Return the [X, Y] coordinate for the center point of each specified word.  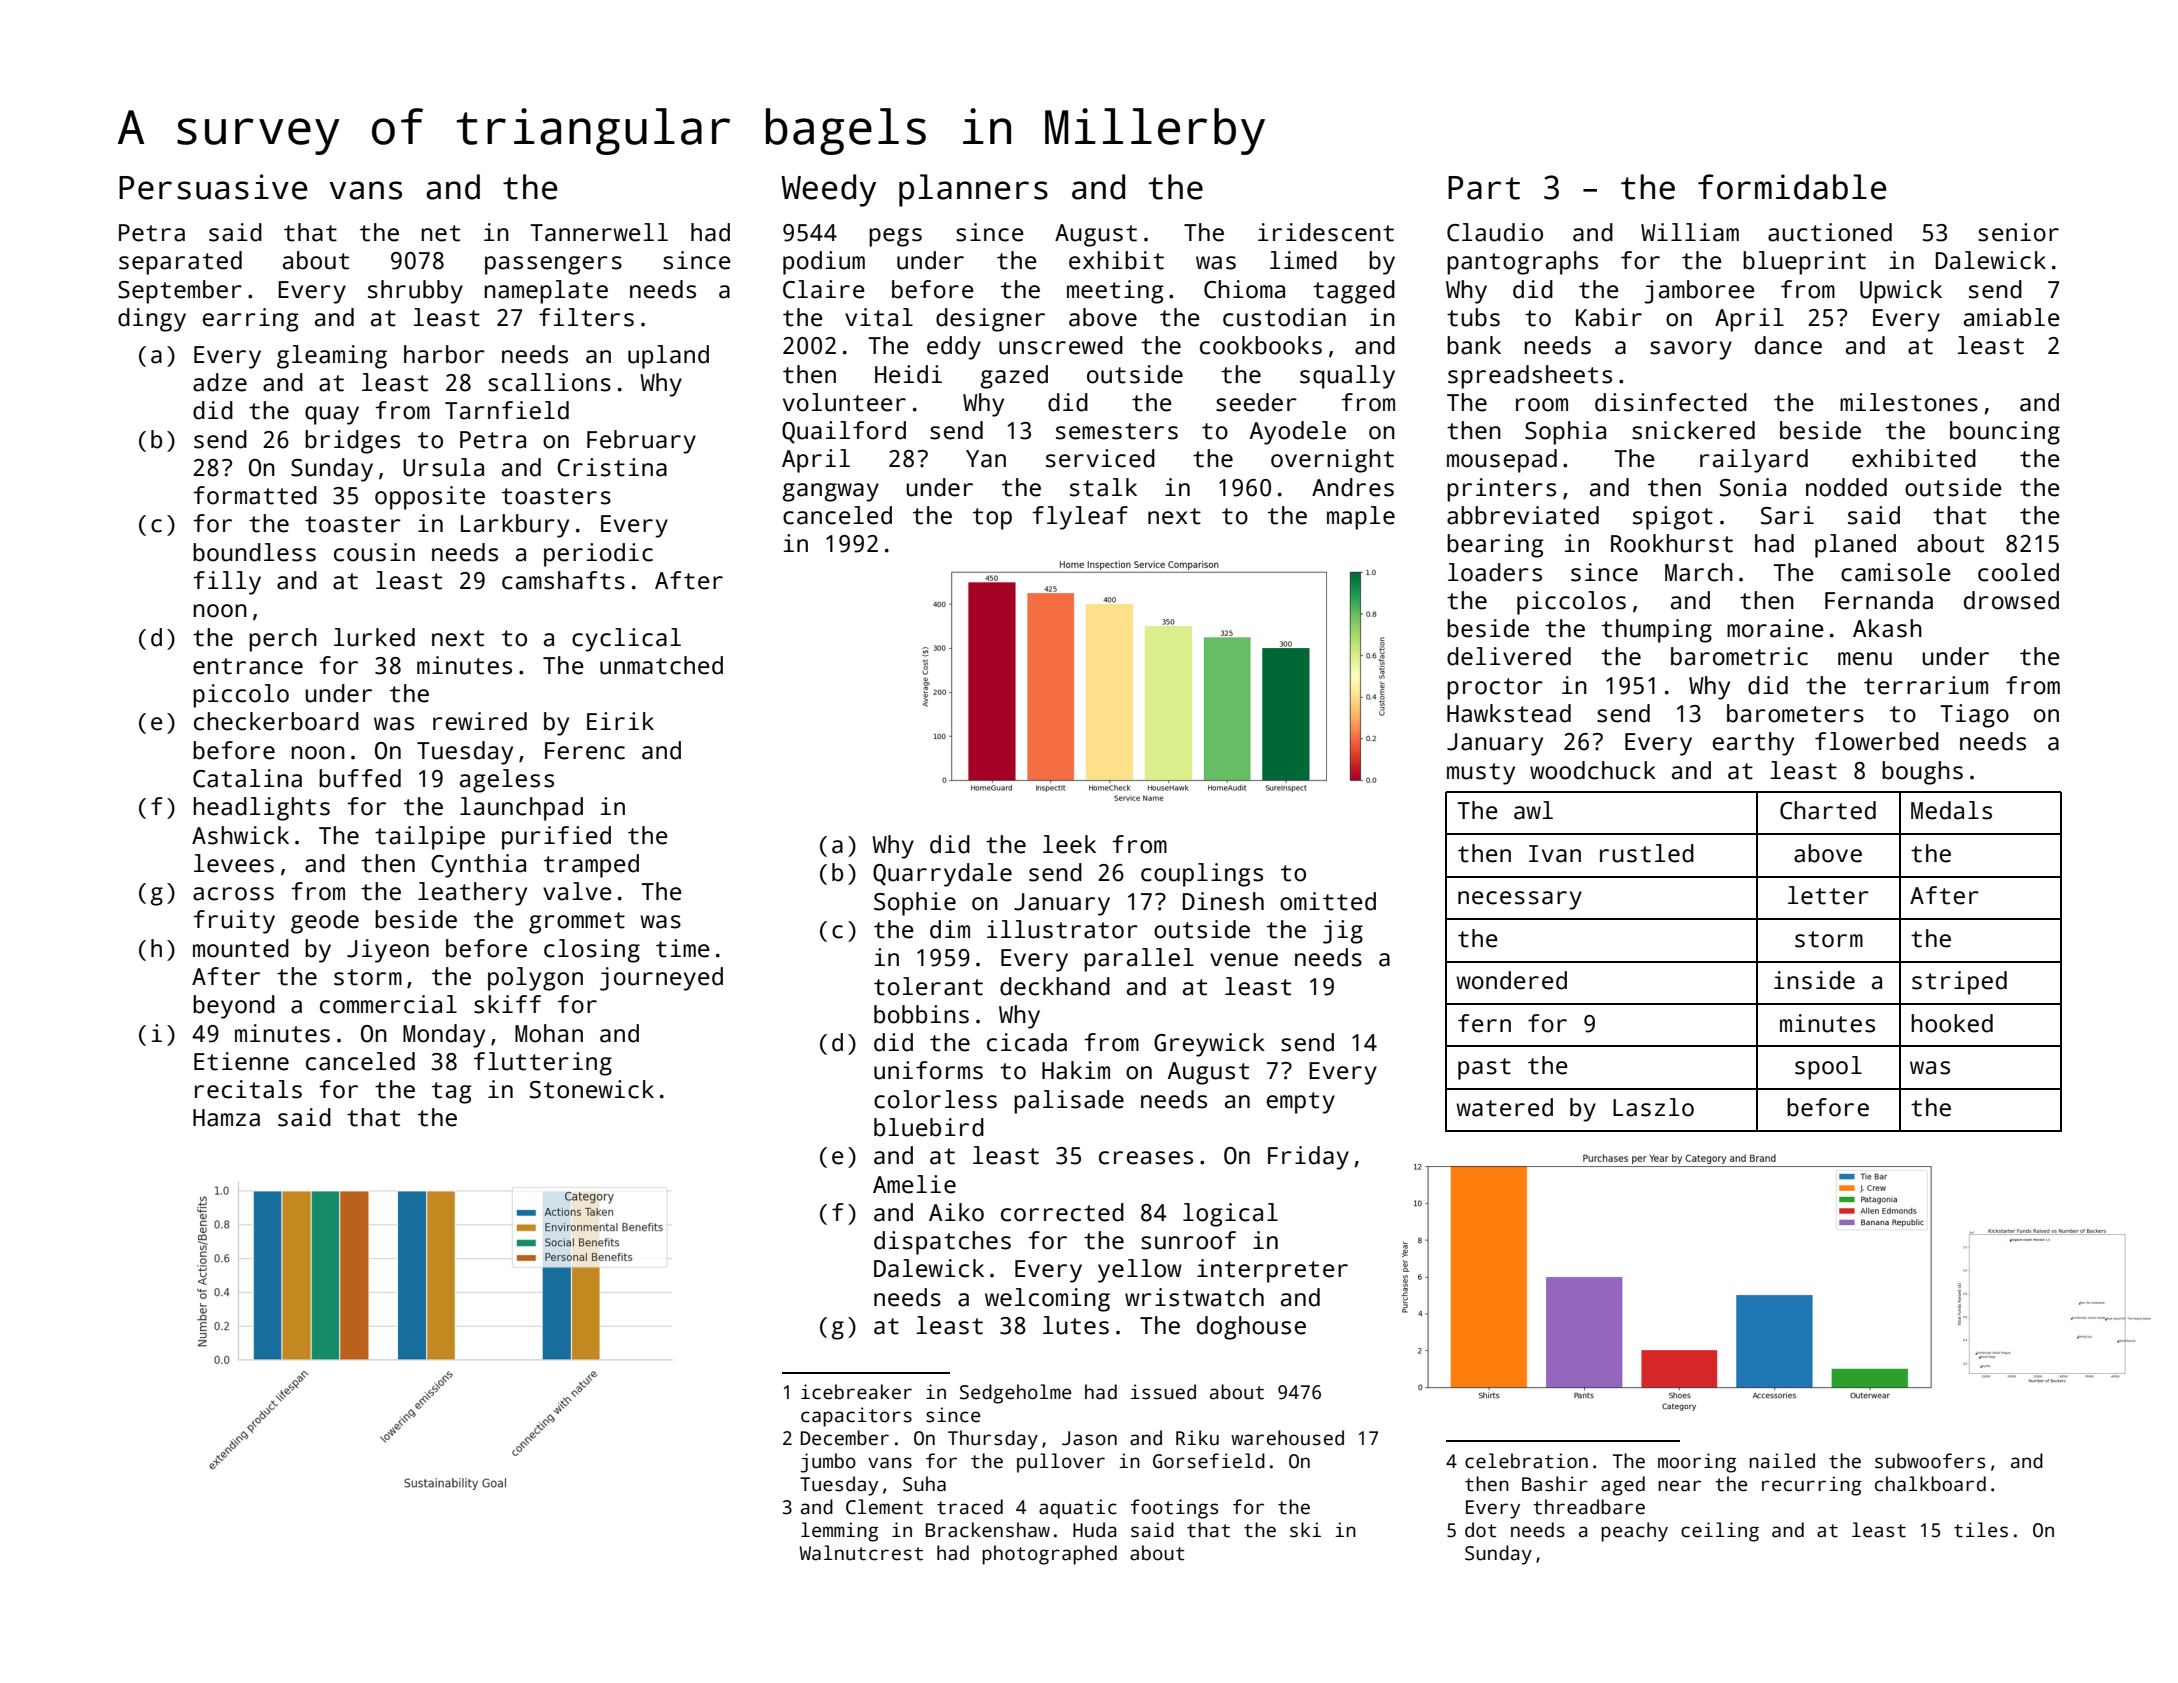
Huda [1095, 1530]
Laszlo [1653, 1107]
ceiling [1720, 1532]
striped [1959, 983]
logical [1230, 1215]
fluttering [543, 1064]
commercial [388, 1004]
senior [2018, 232]
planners [973, 190]
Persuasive [213, 187]
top [992, 519]
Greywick [1209, 1045]
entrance [248, 666]
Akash [1887, 628]
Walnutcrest [861, 1553]
